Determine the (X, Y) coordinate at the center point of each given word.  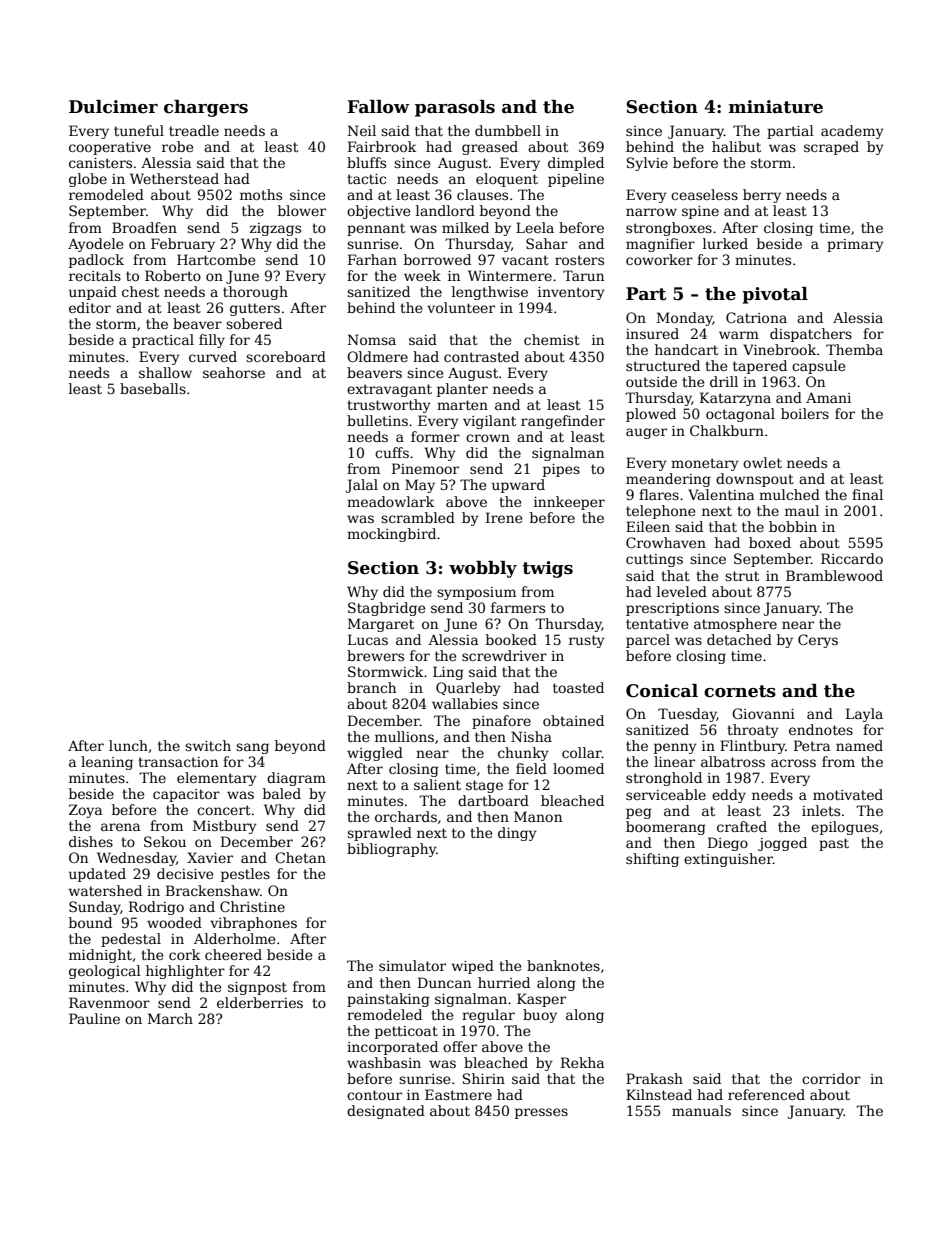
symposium (476, 593)
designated (386, 1112)
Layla (864, 715)
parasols (455, 108)
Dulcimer (113, 107)
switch (208, 745)
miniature (776, 107)
